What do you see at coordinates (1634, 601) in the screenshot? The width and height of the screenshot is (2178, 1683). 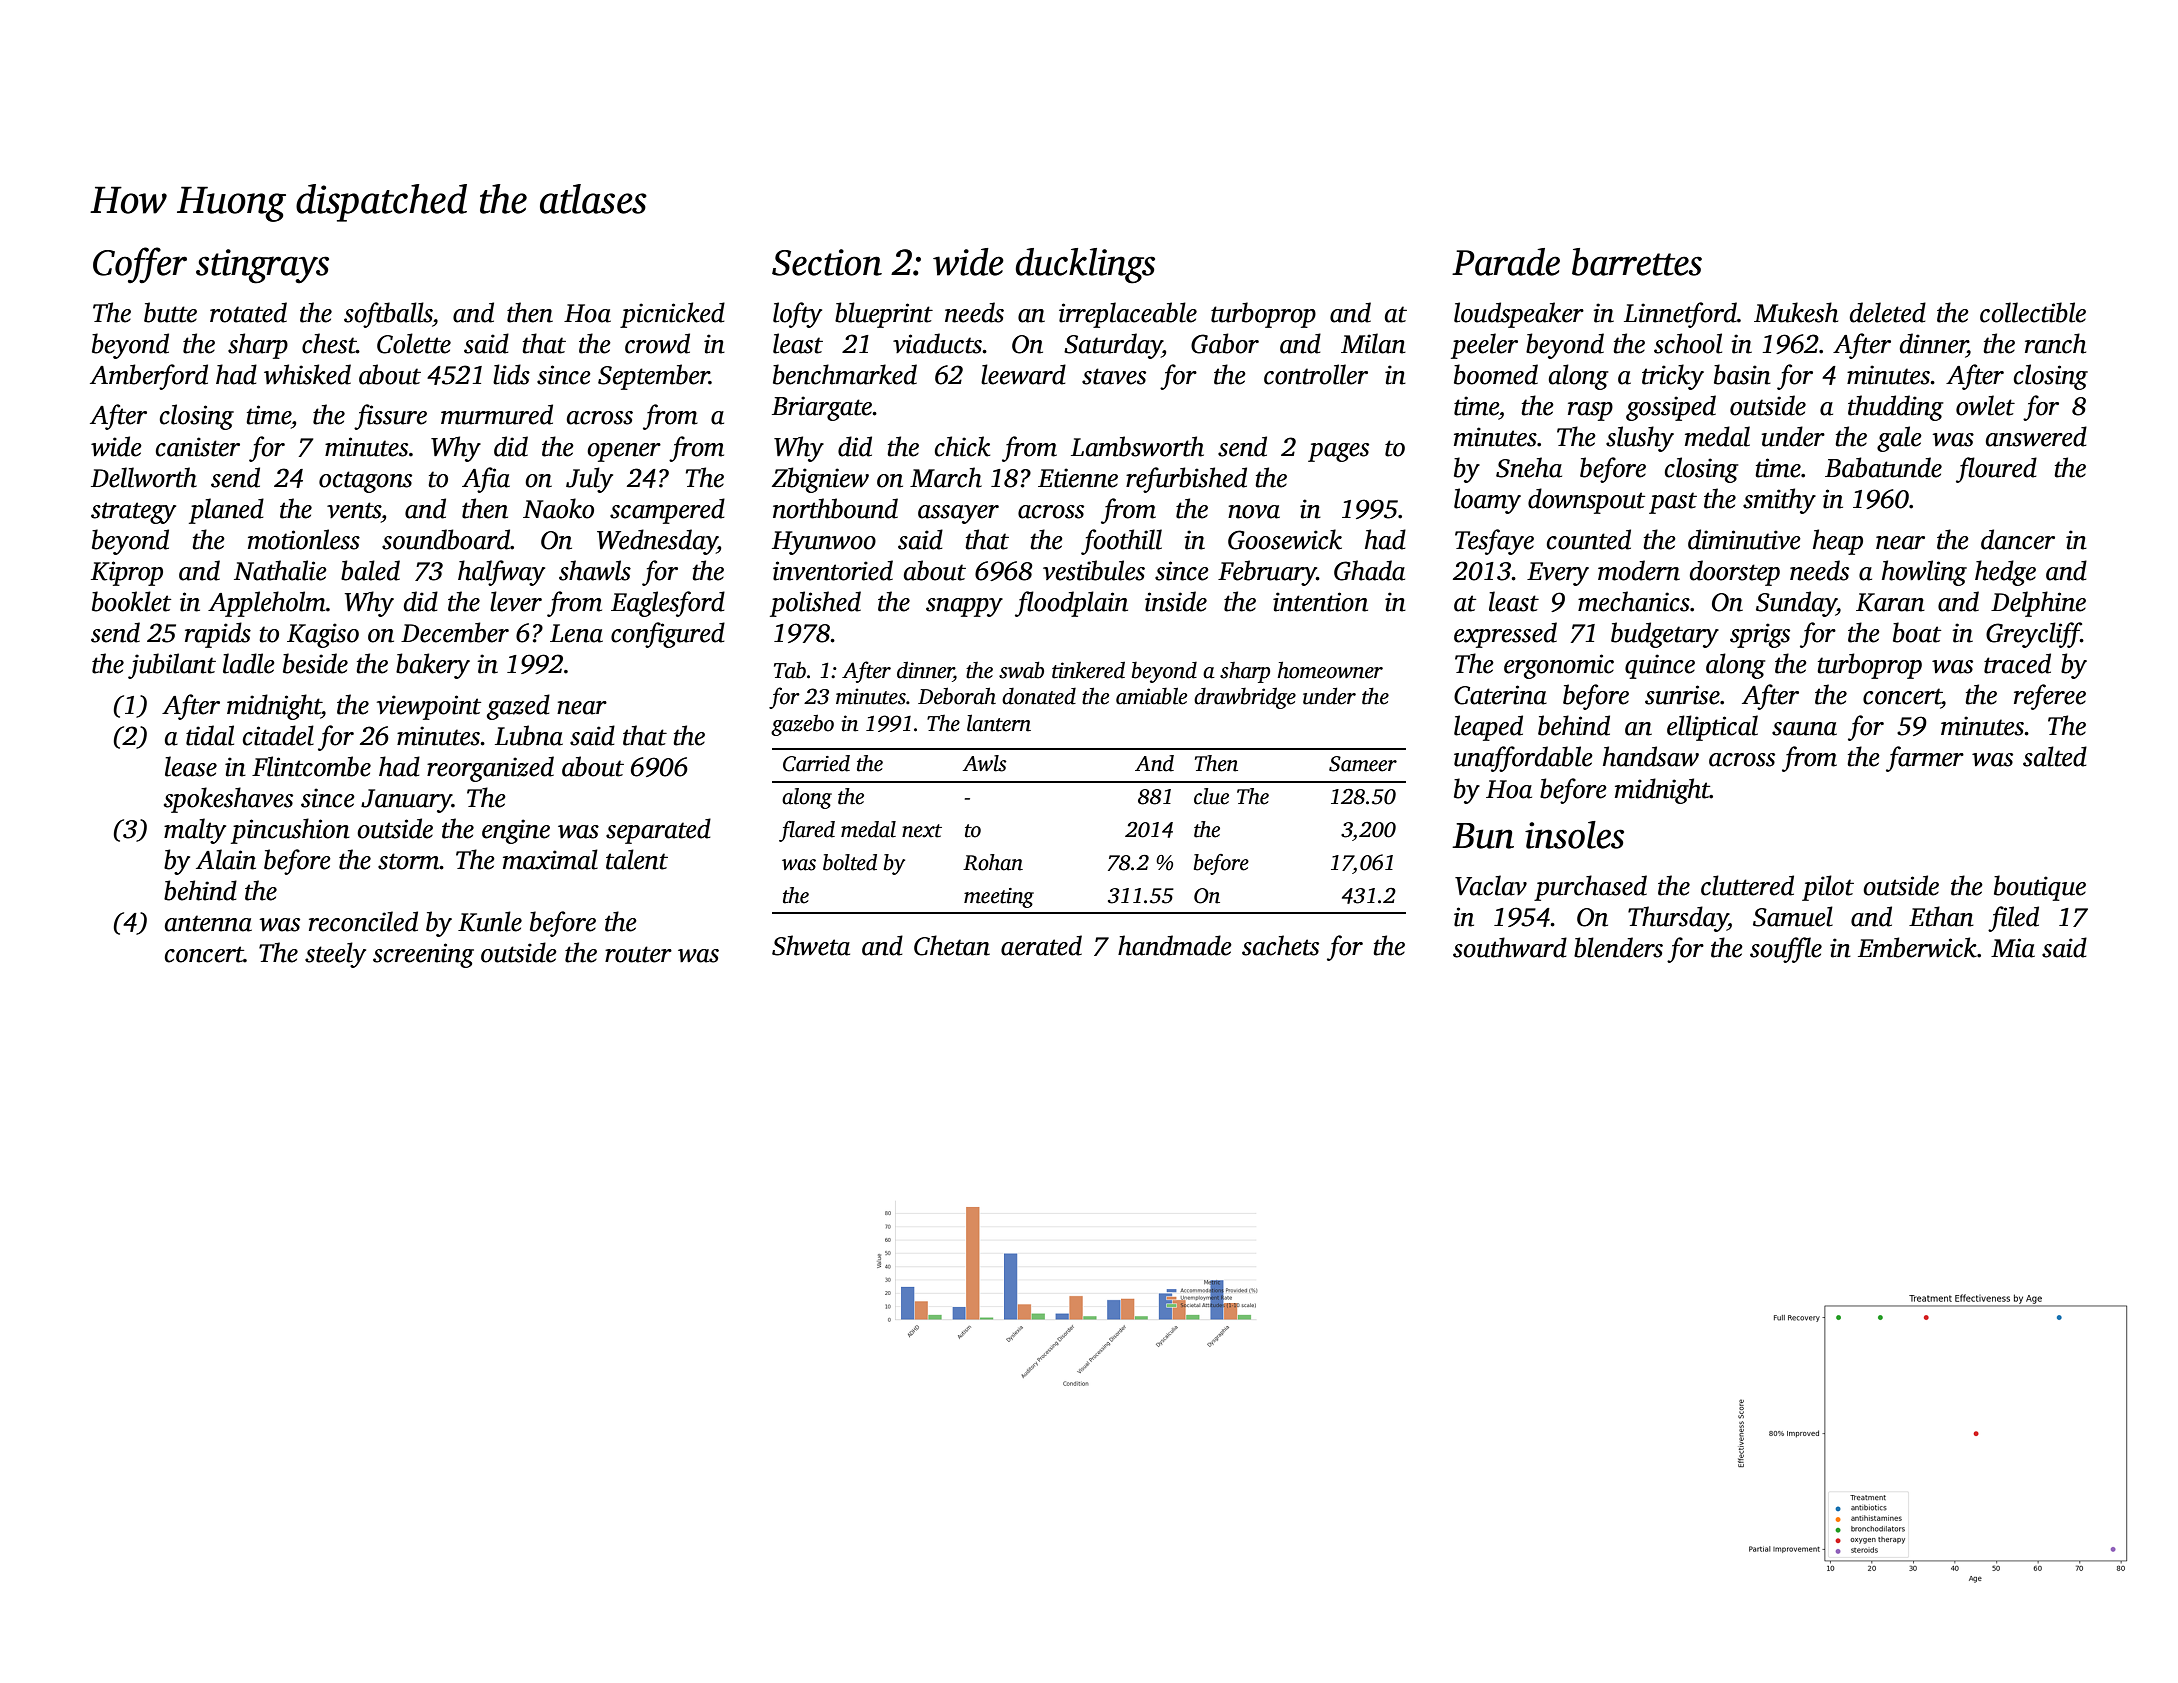 I see `mechanics` at bounding box center [1634, 601].
